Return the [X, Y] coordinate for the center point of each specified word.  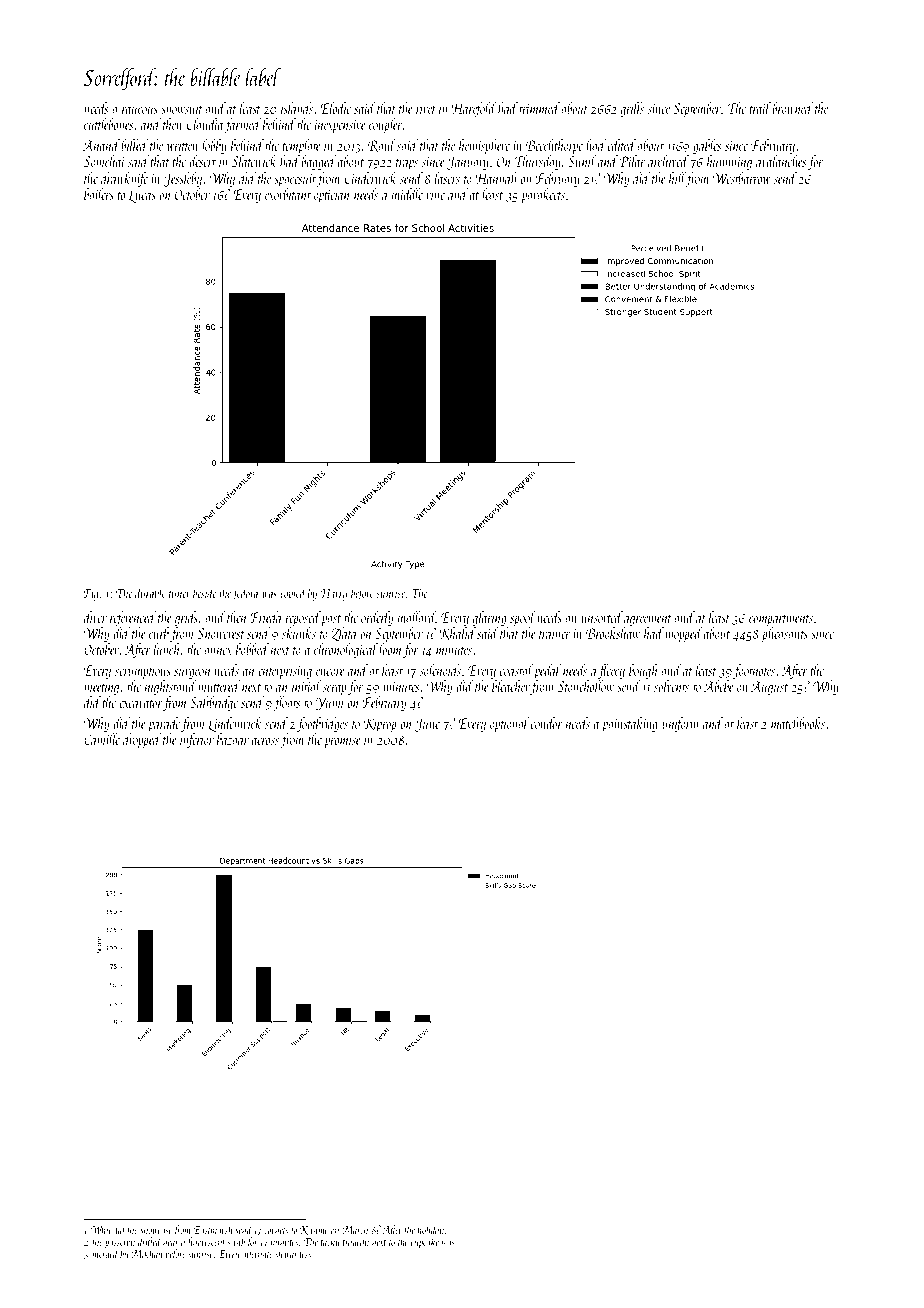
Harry [334, 595]
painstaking [630, 724]
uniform [680, 724]
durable [150, 592]
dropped [142, 740]
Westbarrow [741, 178]
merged [105, 1254]
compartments [781, 620]
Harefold [474, 109]
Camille [102, 739]
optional [509, 724]
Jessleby [183, 179]
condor [547, 723]
